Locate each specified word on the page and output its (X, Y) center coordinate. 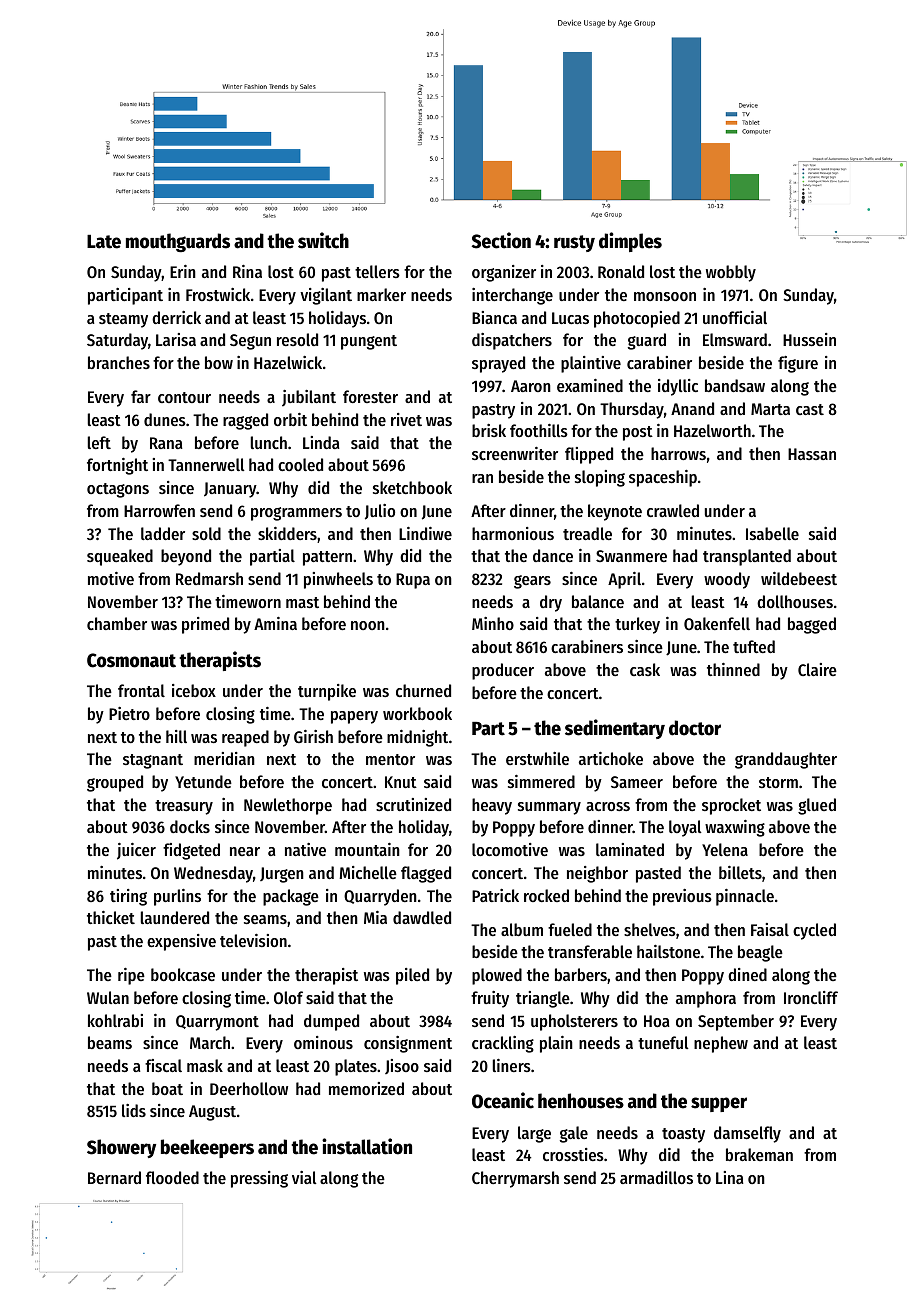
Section (501, 240)
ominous (323, 1042)
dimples (630, 242)
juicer (136, 851)
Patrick (495, 895)
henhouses (581, 1101)
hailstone (668, 951)
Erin (183, 271)
